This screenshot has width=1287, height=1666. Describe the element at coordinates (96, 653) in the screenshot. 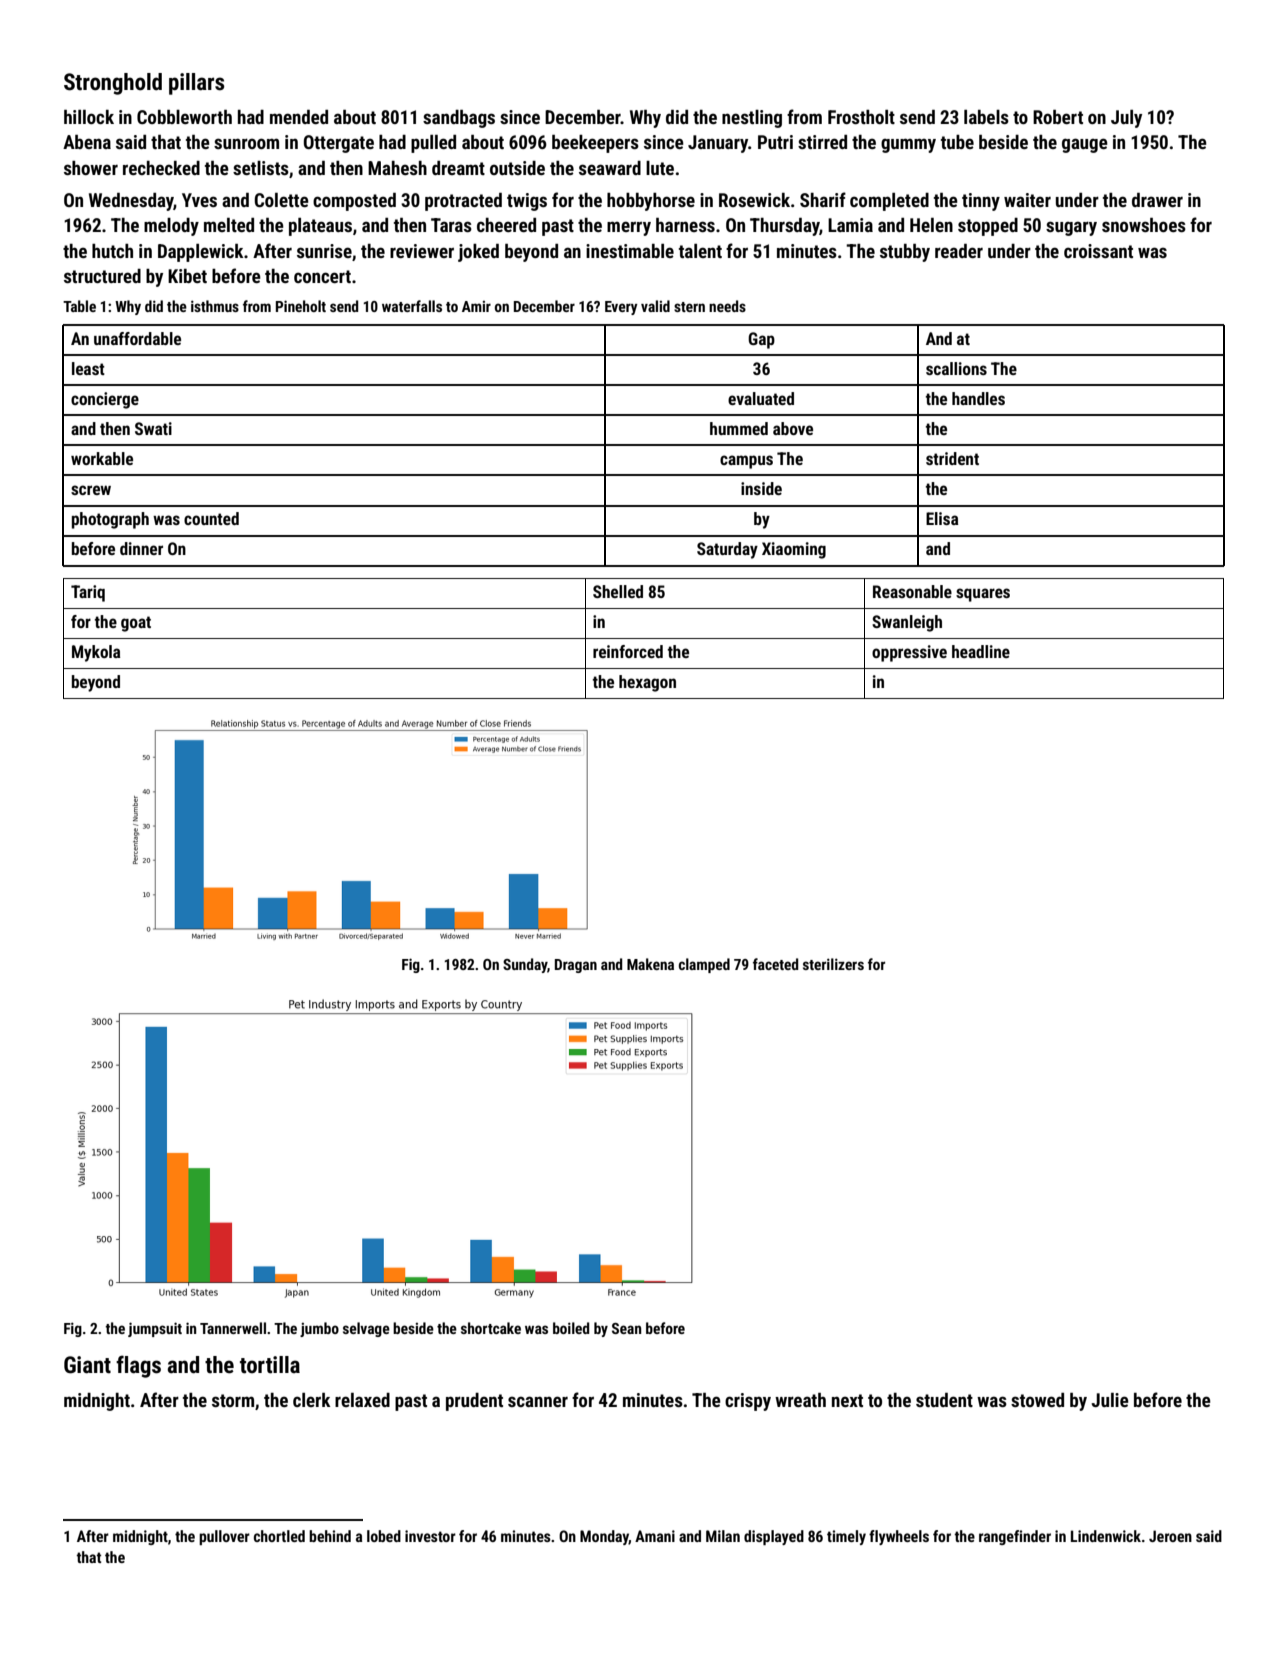

I see `Mykola` at that location.
